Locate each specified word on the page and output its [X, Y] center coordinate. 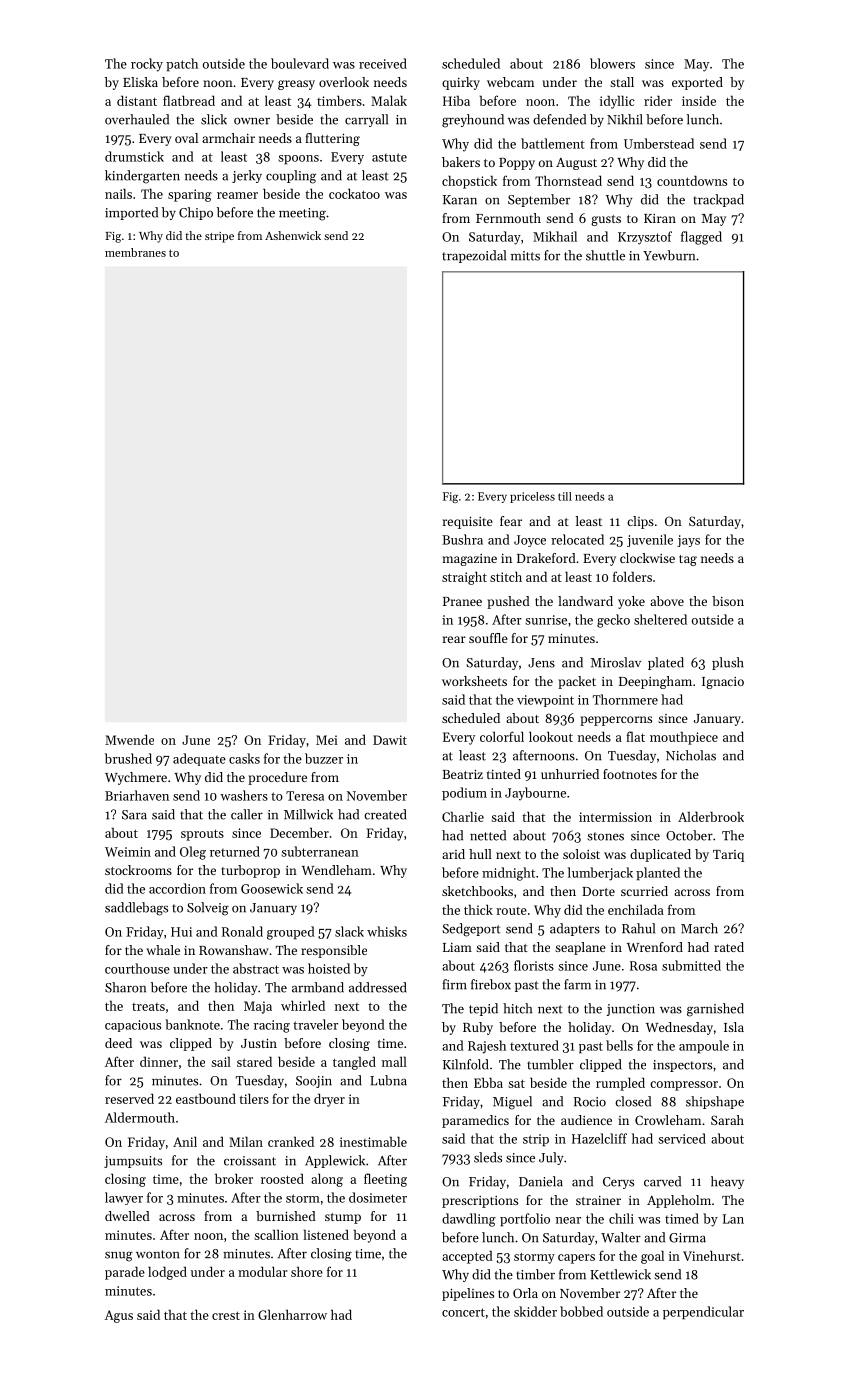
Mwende [129, 739]
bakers [461, 162]
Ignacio [723, 683]
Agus [119, 1316]
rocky [147, 65]
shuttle [605, 255]
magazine [469, 560]
